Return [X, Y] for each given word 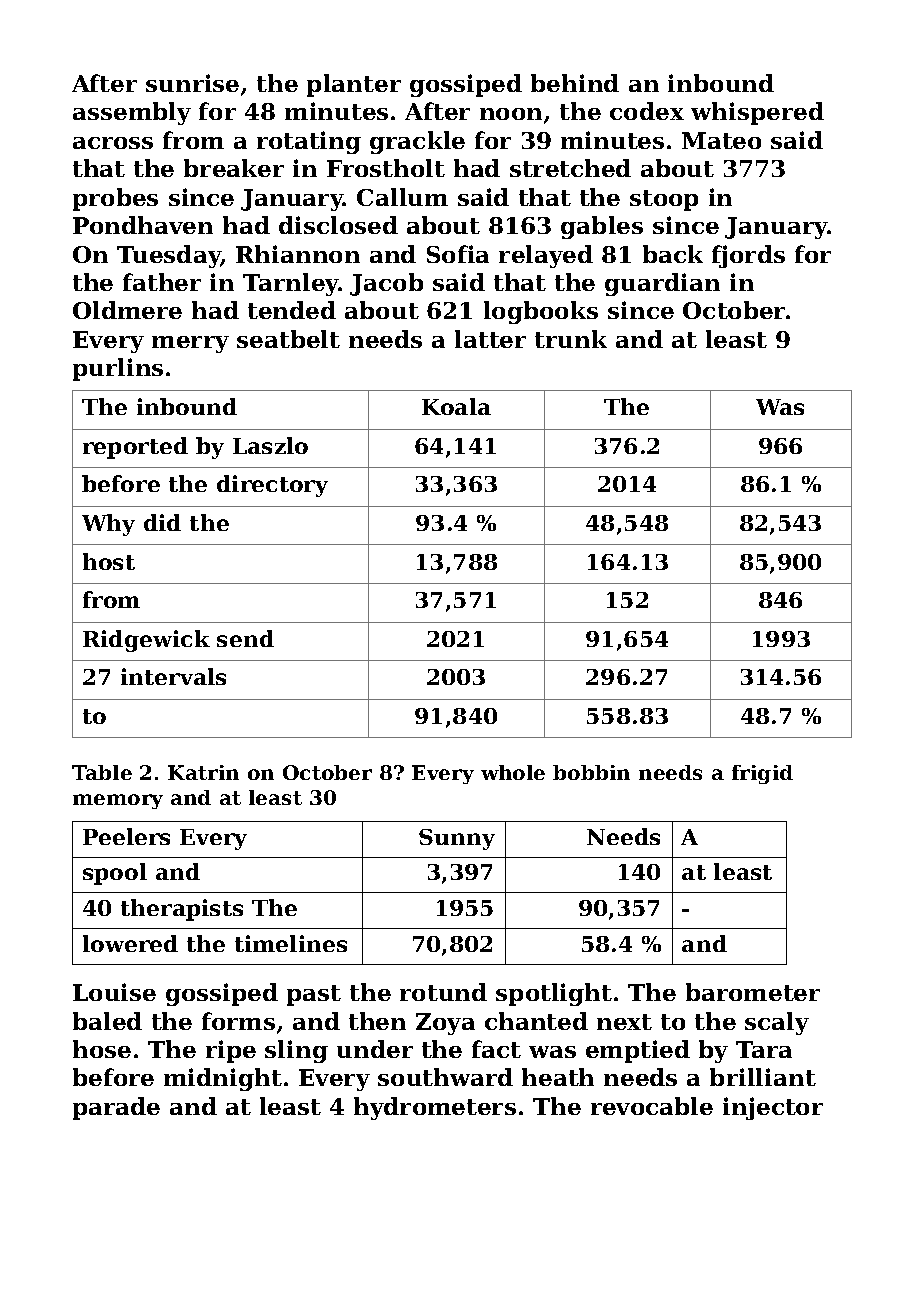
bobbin [591, 772]
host [109, 561]
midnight [223, 1079]
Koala [456, 406]
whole [513, 772]
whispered [757, 113]
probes [115, 199]
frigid [762, 774]
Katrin [203, 772]
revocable [652, 1106]
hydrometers [435, 1108]
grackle [417, 142]
